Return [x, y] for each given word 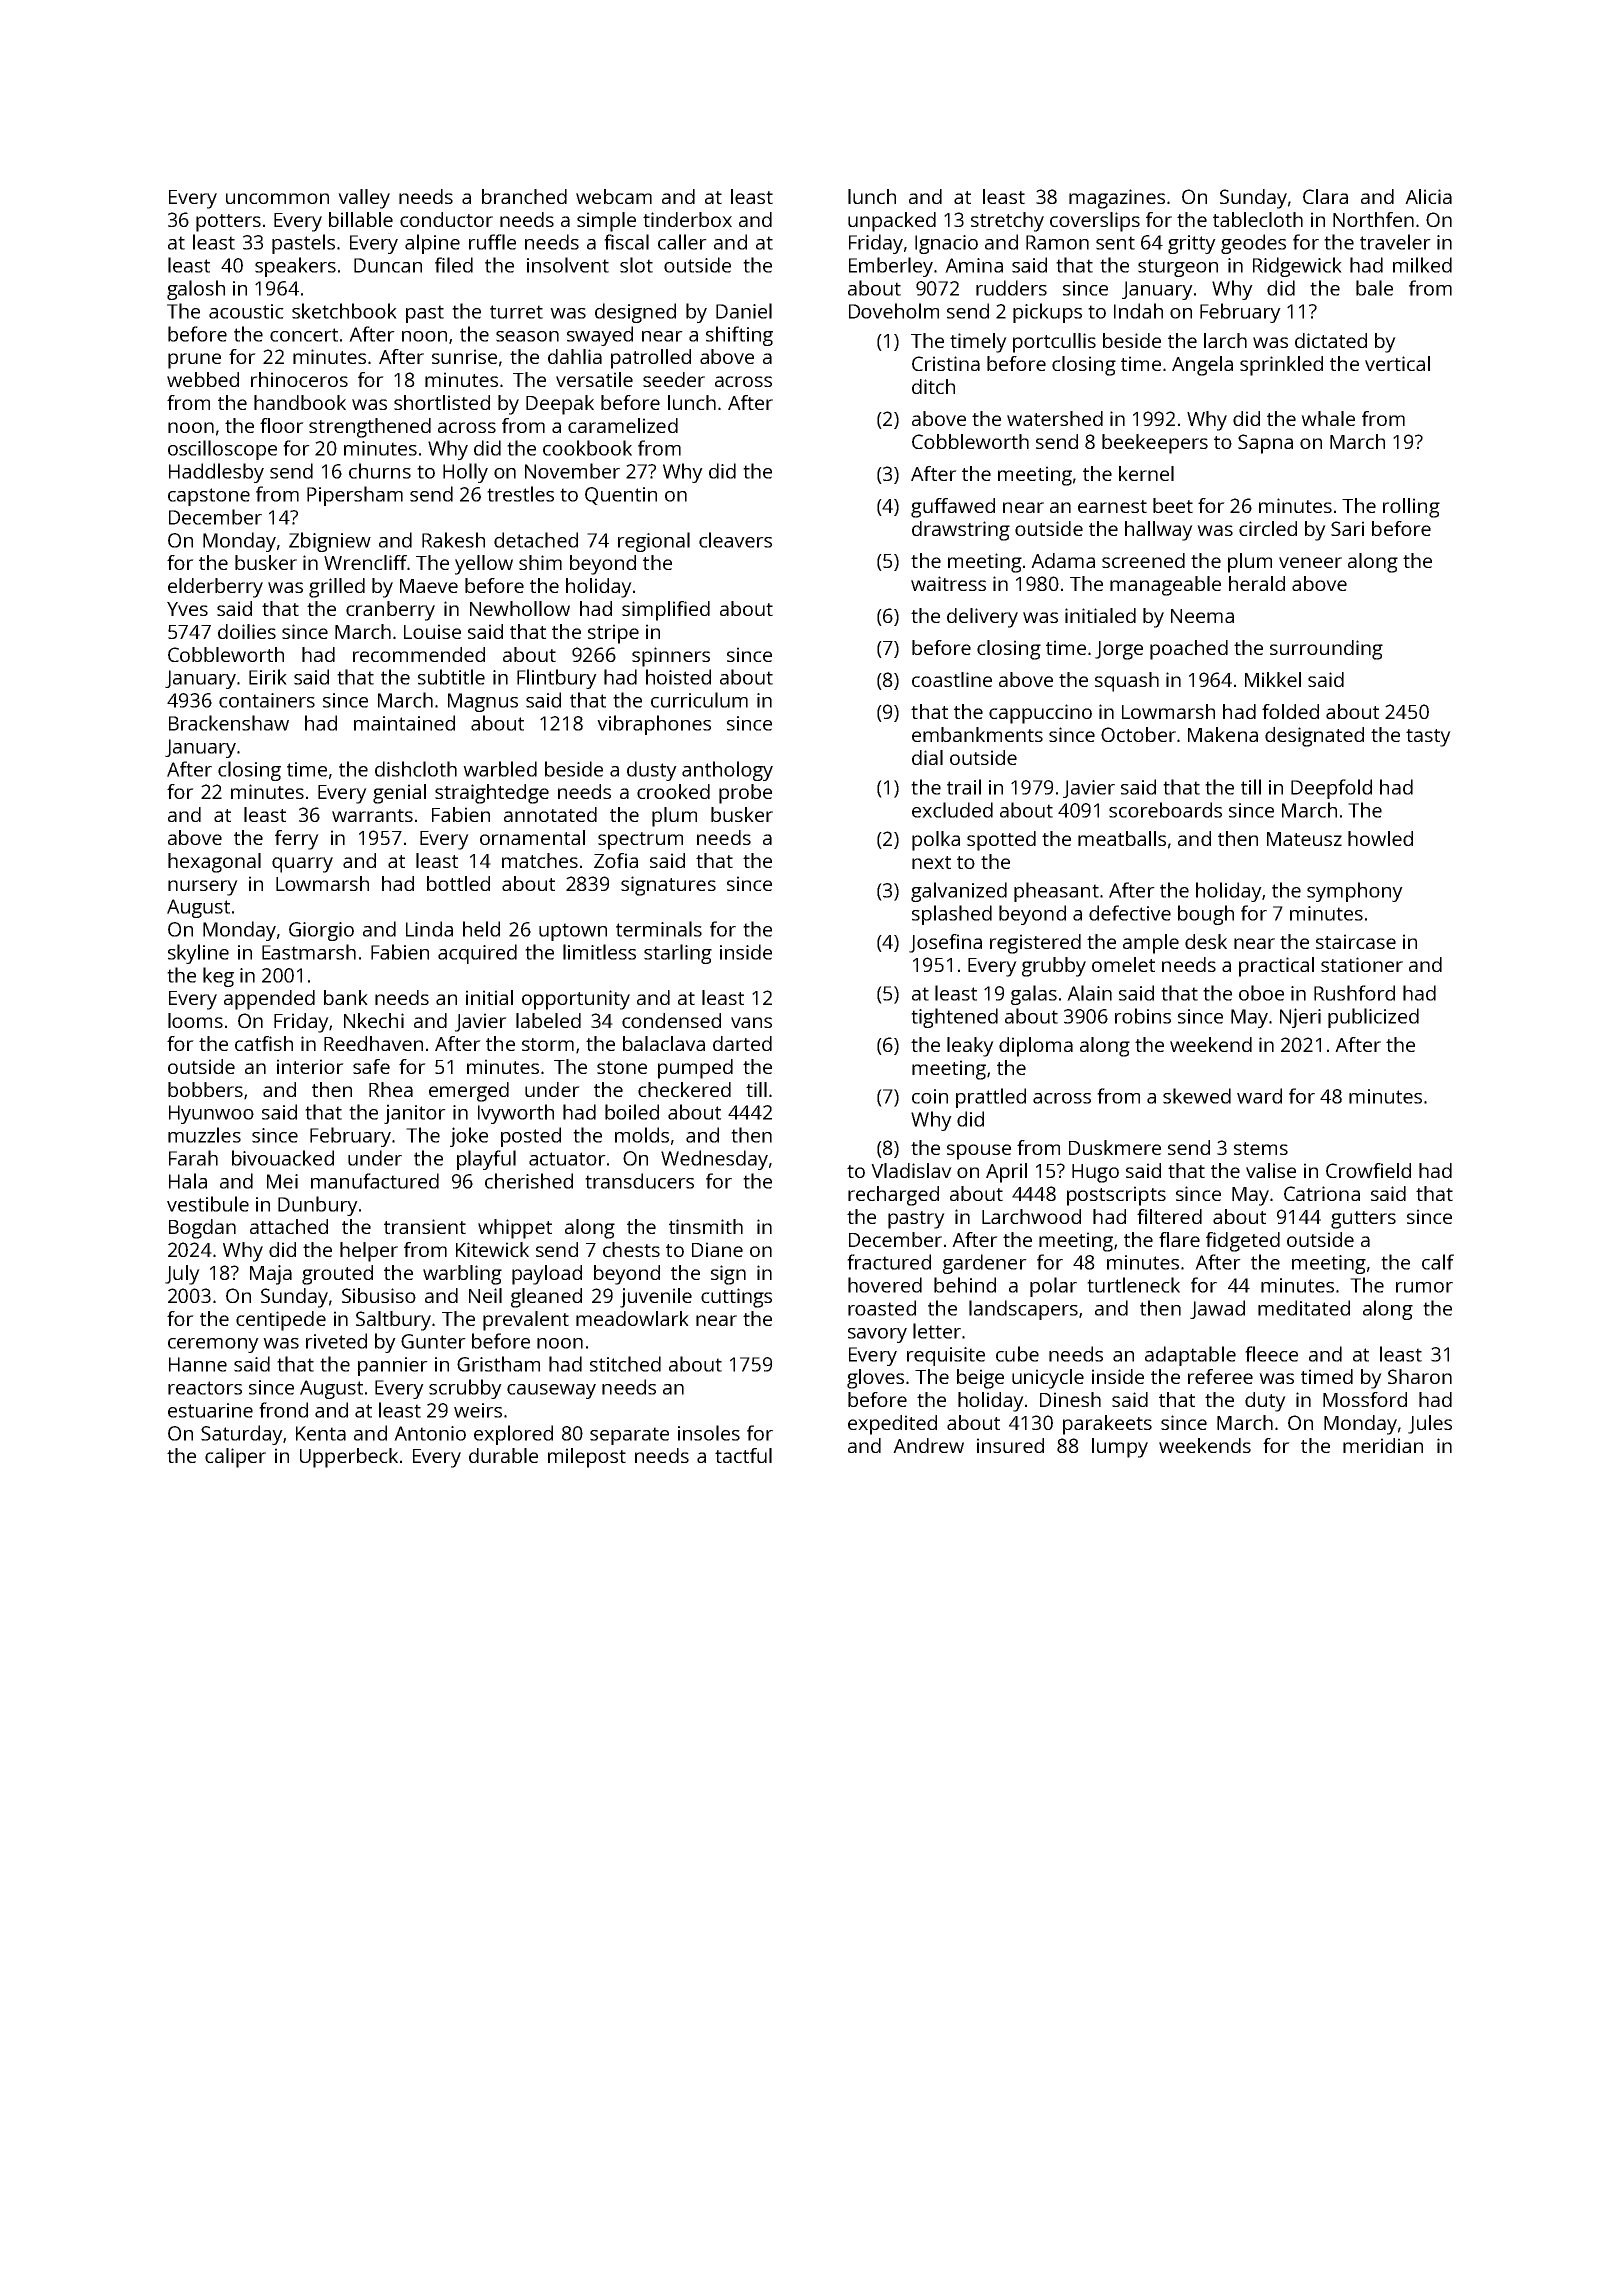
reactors [205, 1388]
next [931, 862]
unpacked [892, 222]
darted [742, 1043]
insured [1010, 1445]
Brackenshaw [229, 723]
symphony [1355, 892]
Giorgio [321, 931]
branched [524, 196]
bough [1206, 915]
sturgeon [1178, 268]
